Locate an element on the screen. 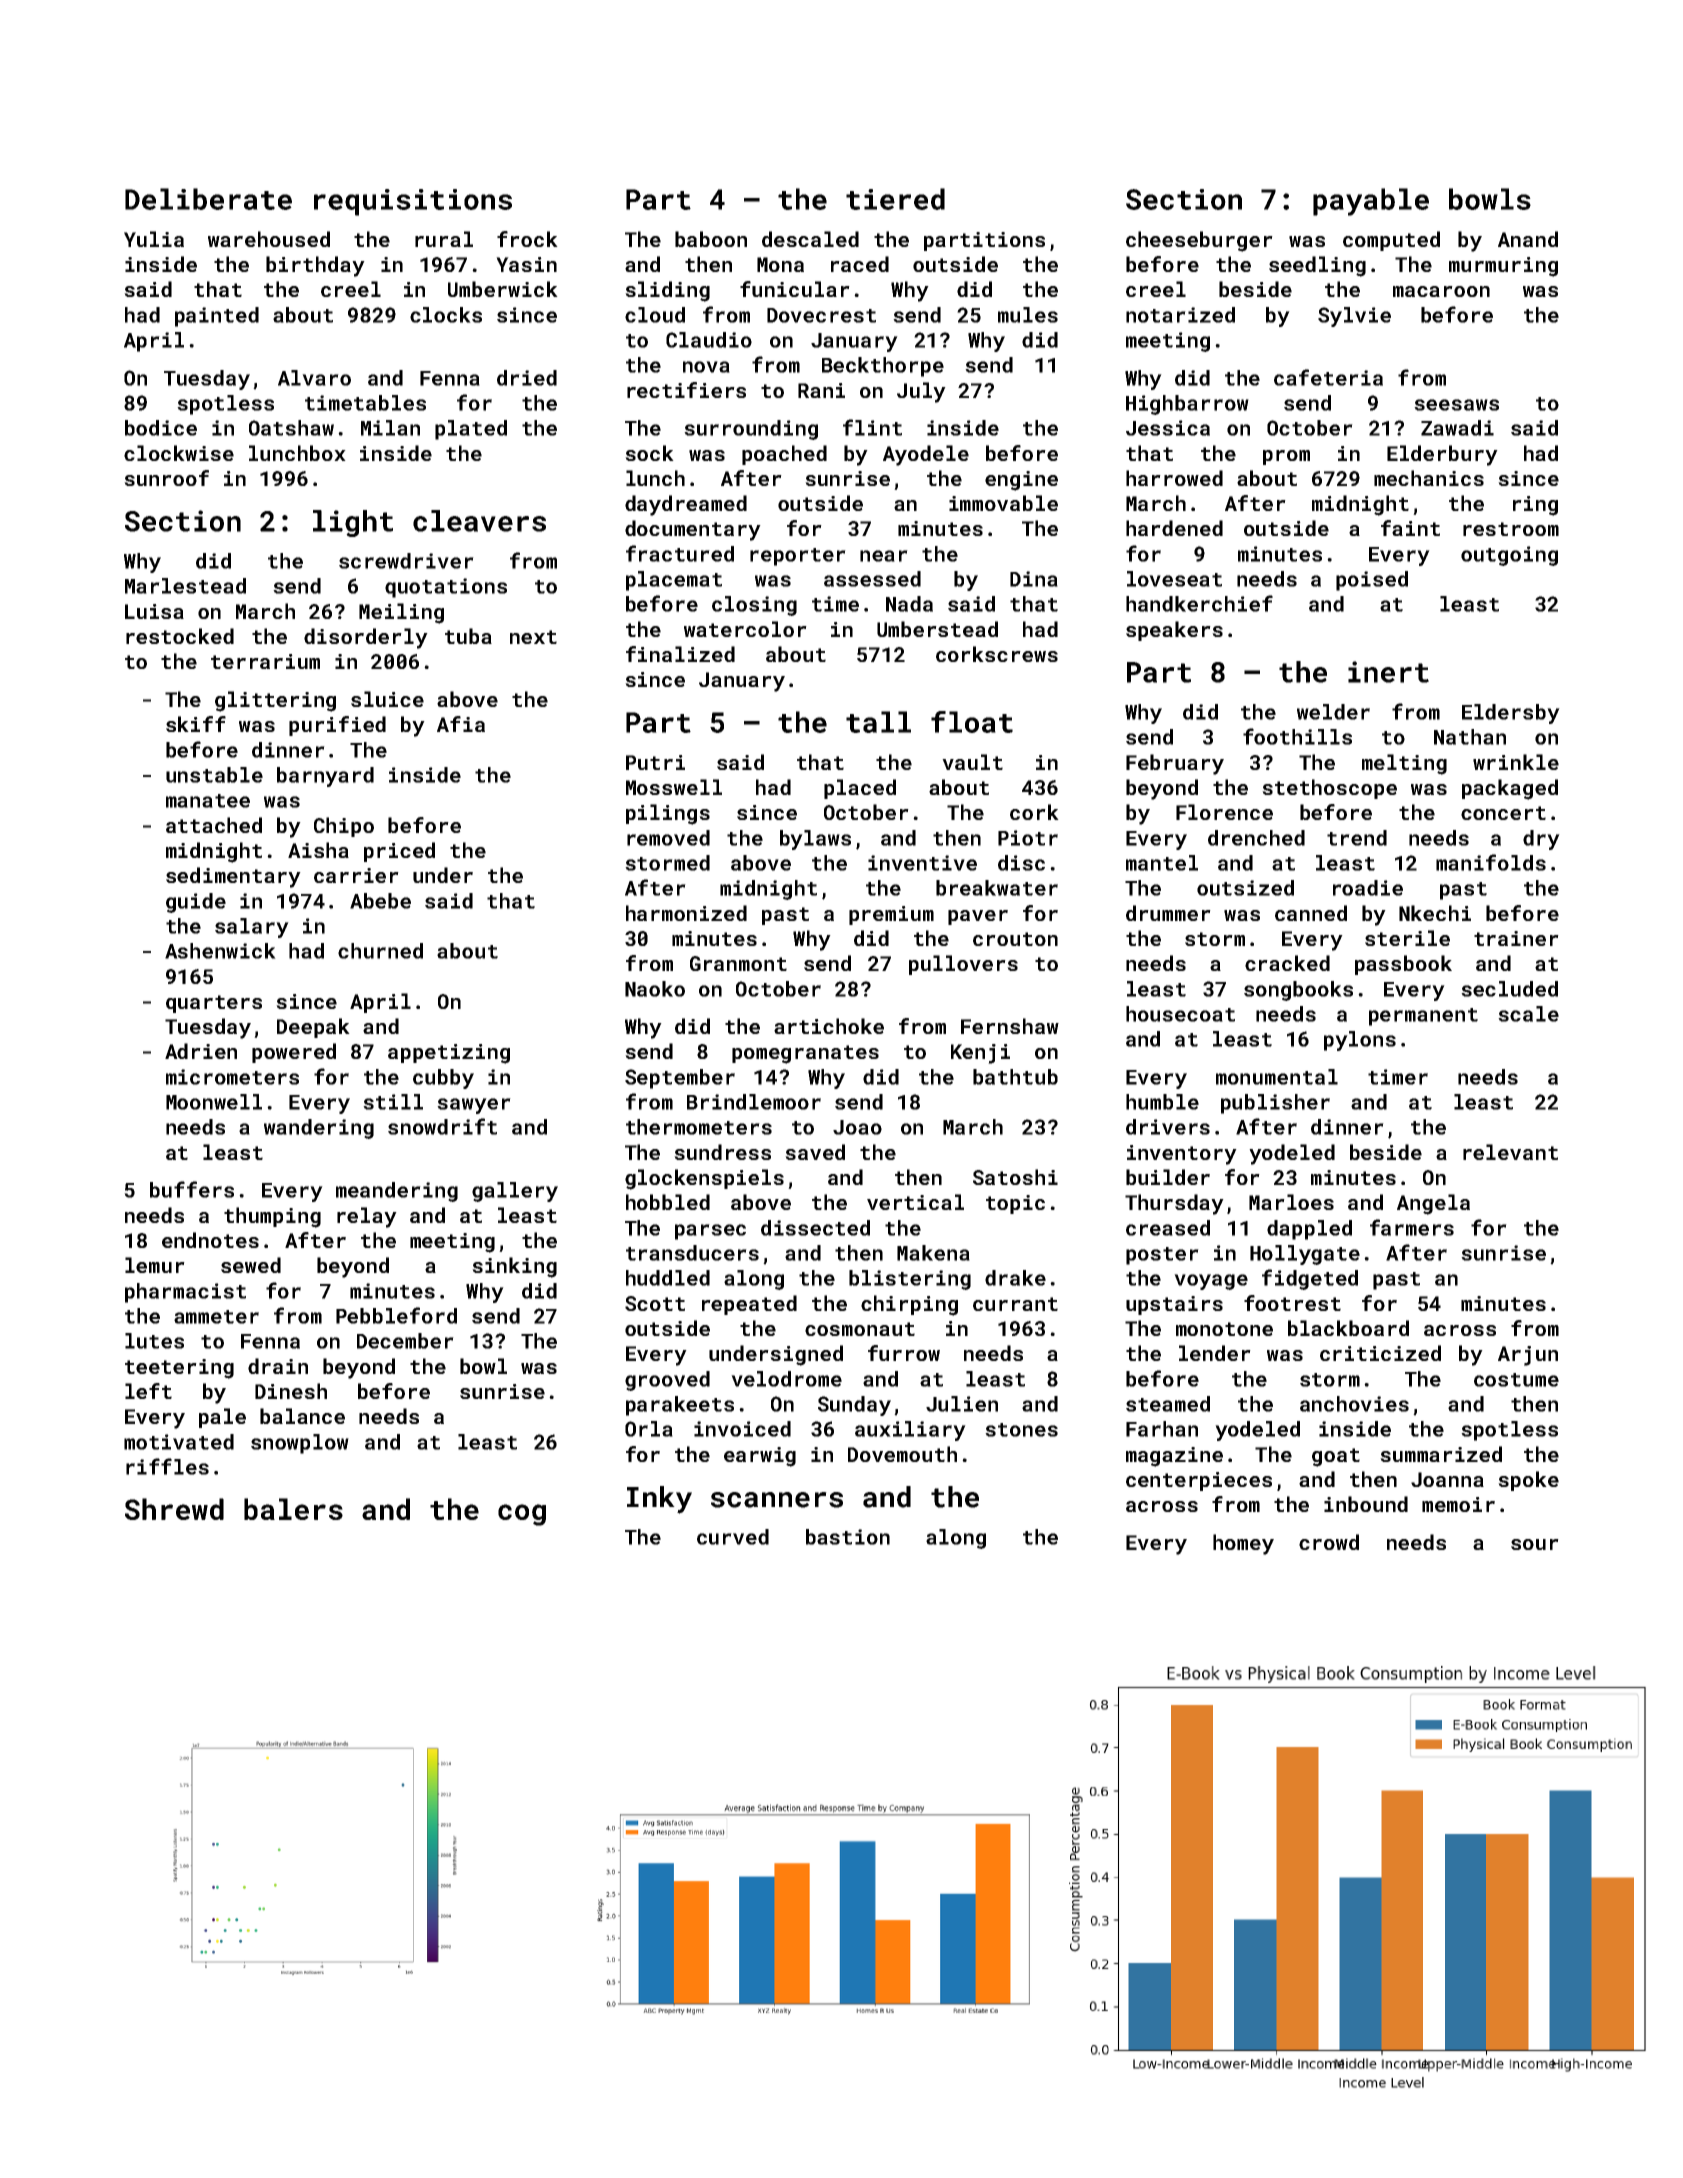 Image resolution: width=1683 pixels, height=2178 pixels. baboon is located at coordinates (711, 239).
